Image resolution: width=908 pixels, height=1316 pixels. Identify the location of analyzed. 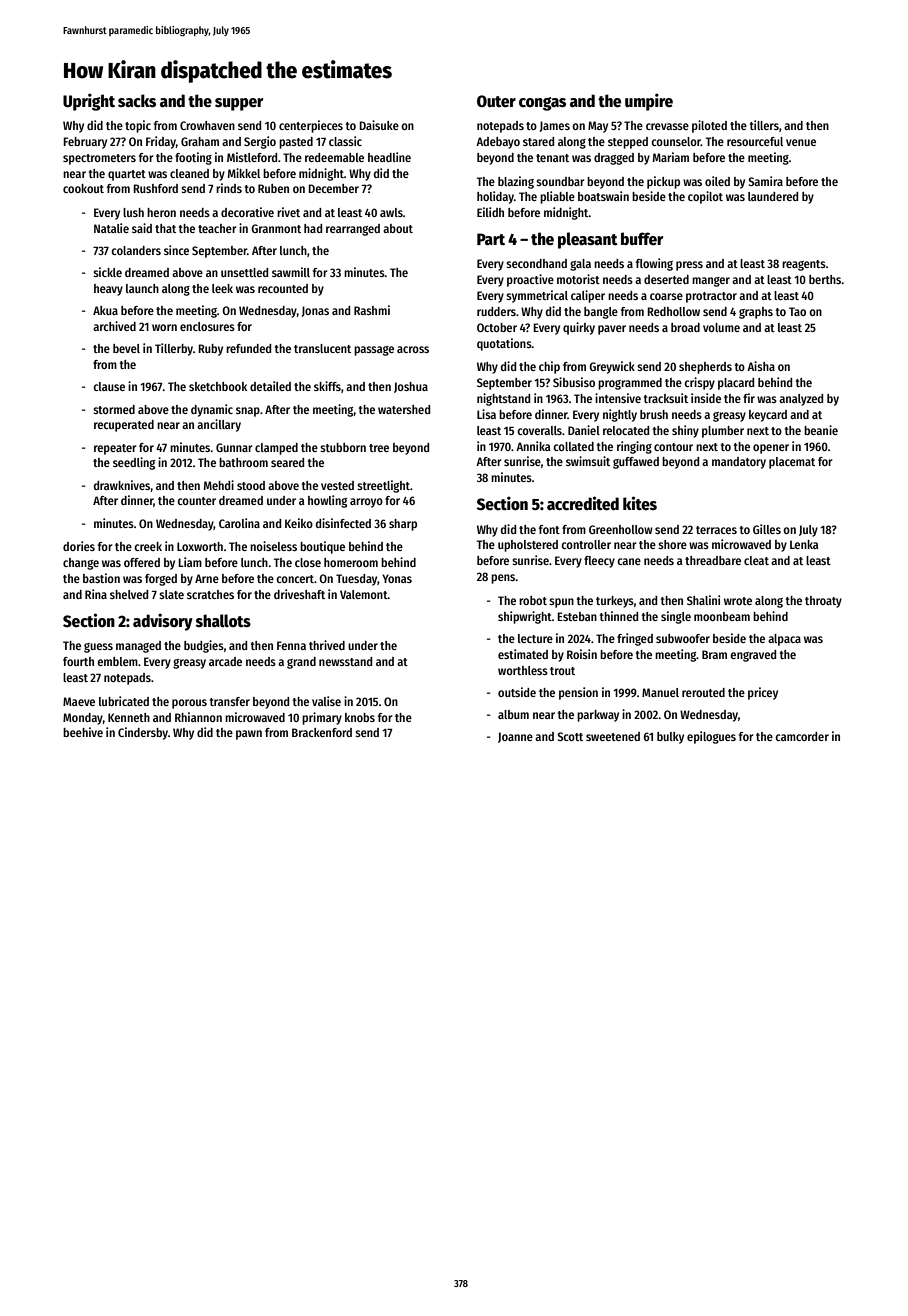
(801, 400).
